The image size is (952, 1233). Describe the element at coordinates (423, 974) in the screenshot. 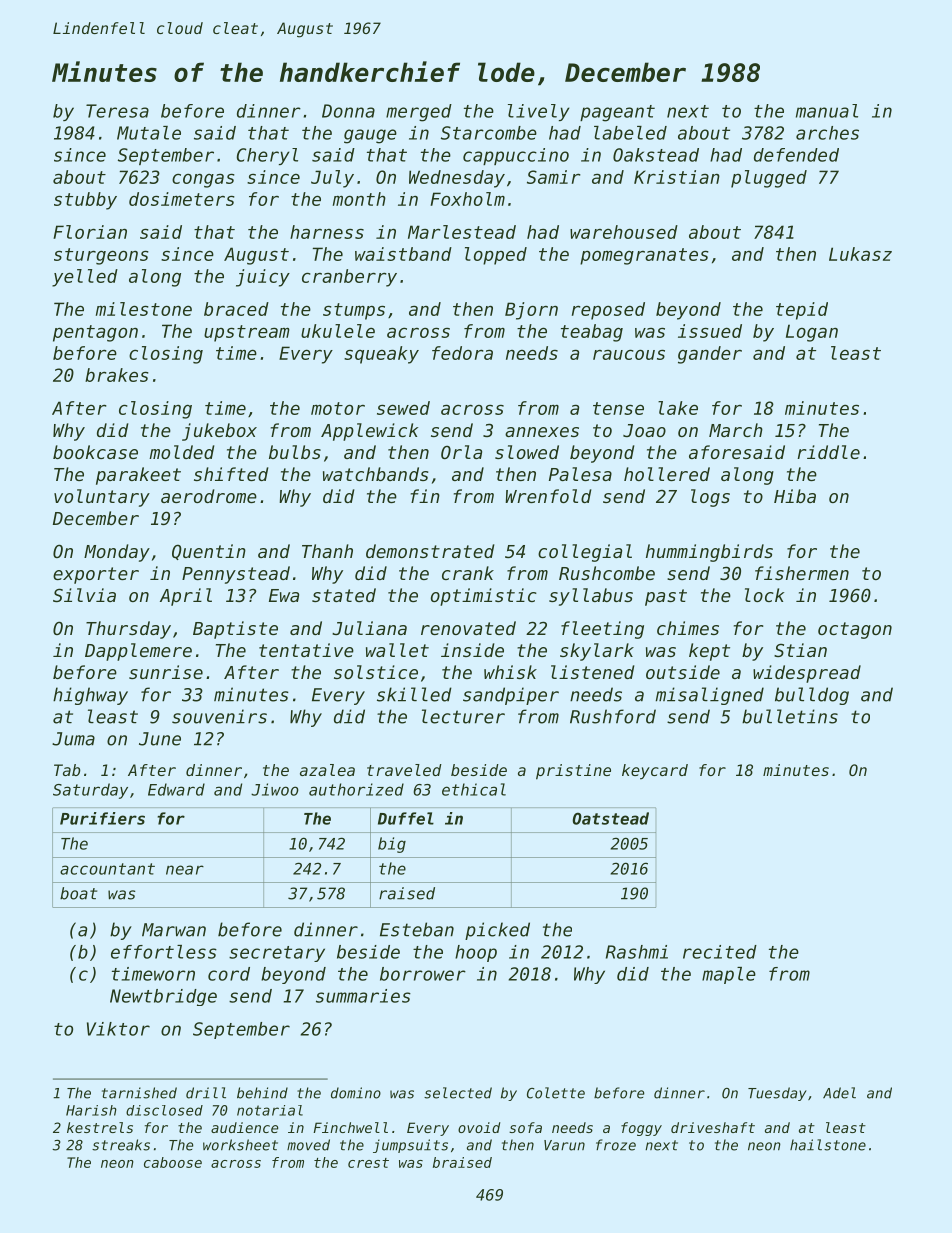

I see `borrower` at that location.
